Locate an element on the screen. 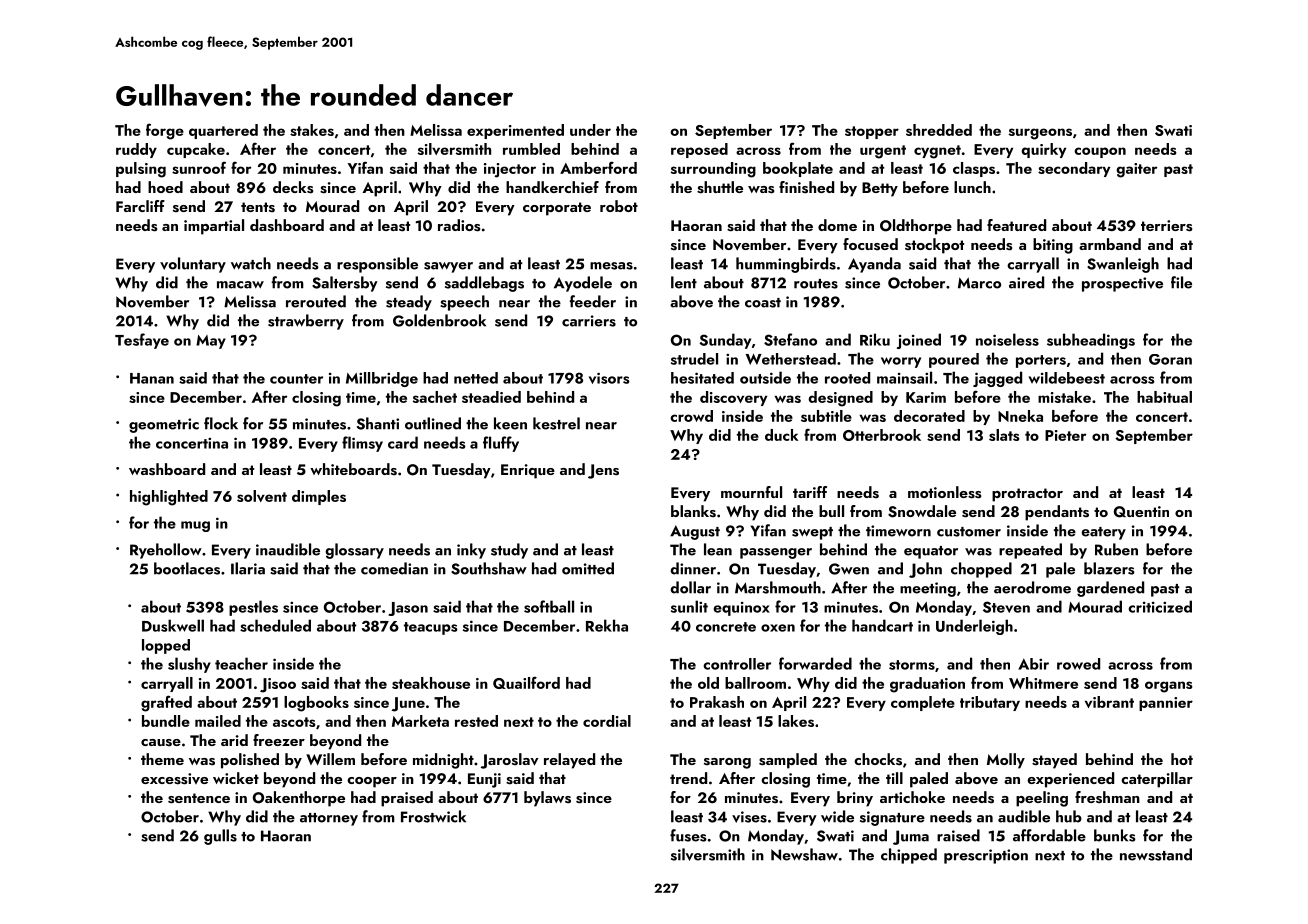 The width and height of the screenshot is (1308, 924). shredded is located at coordinates (939, 130).
